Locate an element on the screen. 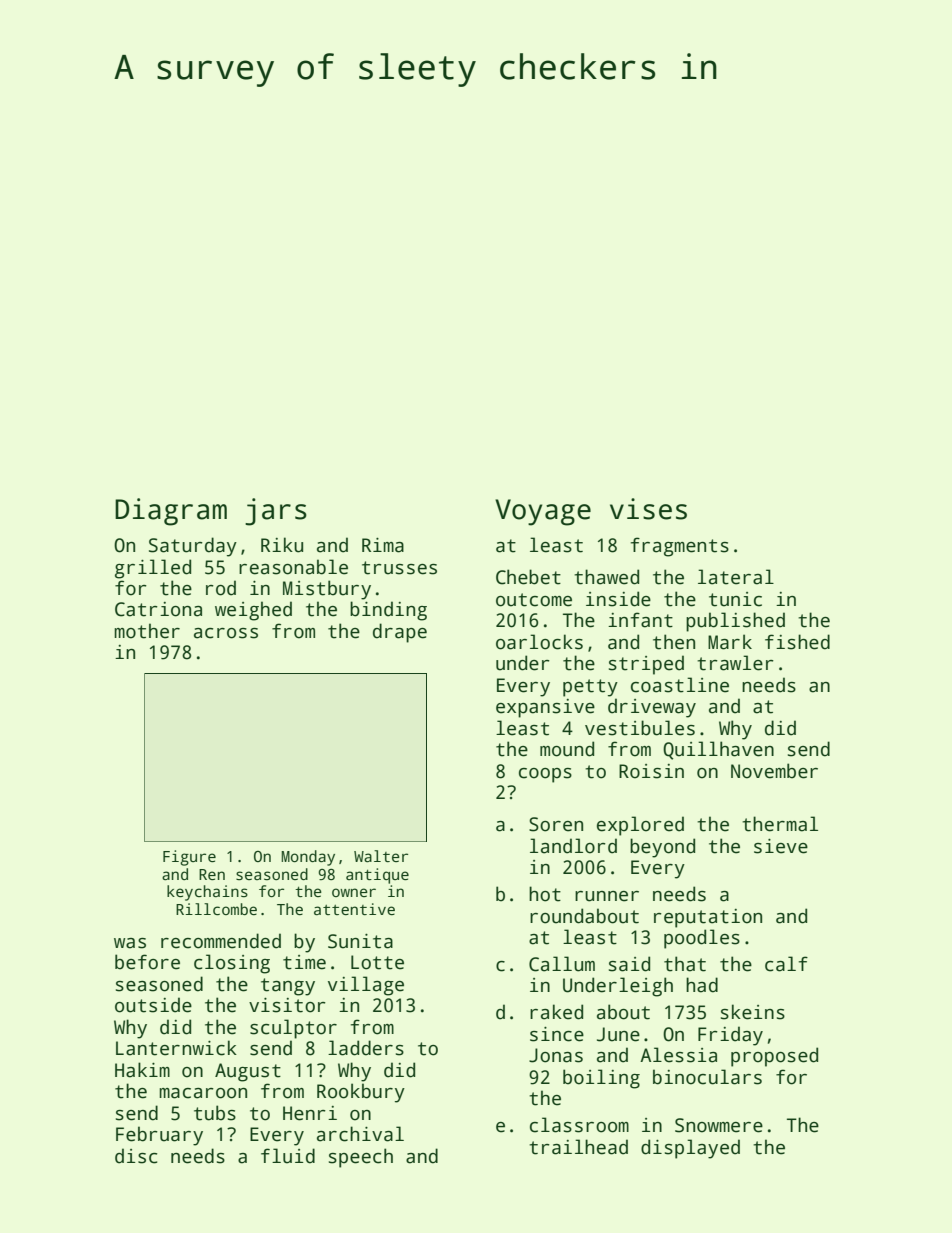 The height and width of the screenshot is (1233, 952). displayed is located at coordinates (690, 1149).
